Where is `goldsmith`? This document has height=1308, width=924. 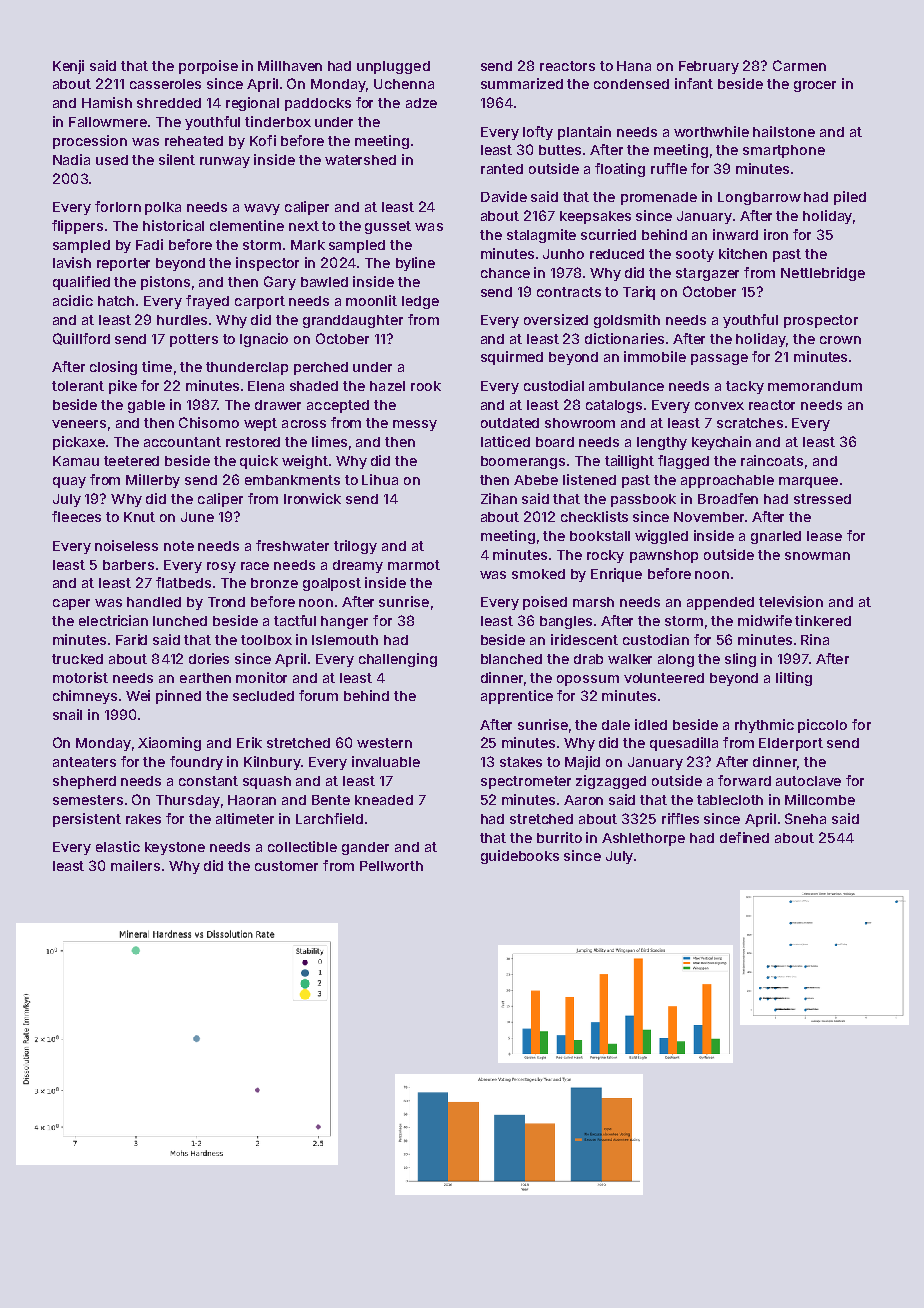 goldsmith is located at coordinates (627, 321).
